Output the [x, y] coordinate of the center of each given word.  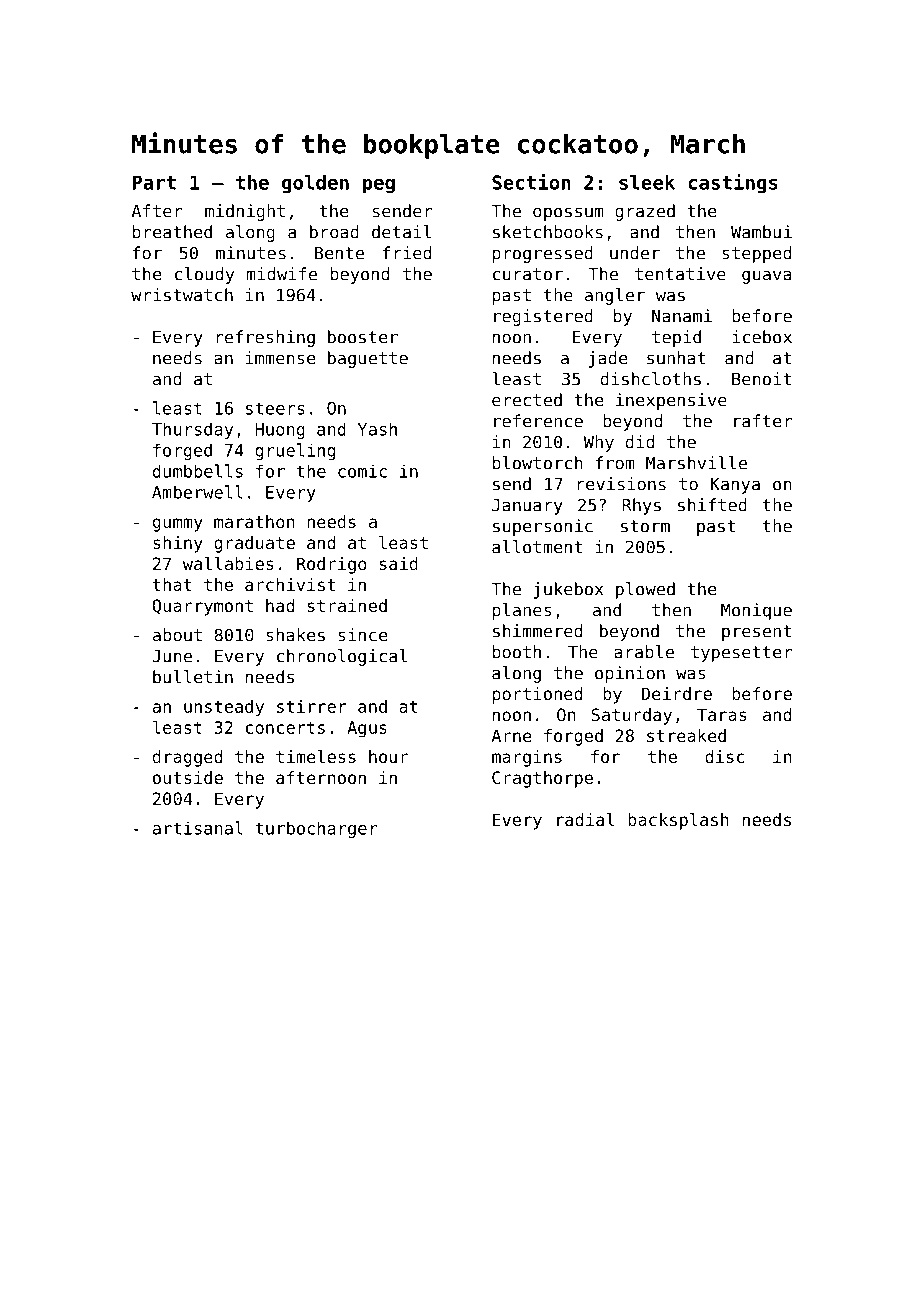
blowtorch [538, 463]
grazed [645, 212]
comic [362, 471]
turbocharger [316, 829]
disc [724, 756]
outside [188, 777]
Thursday [192, 430]
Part [154, 182]
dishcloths [651, 379]
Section [531, 182]
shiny [178, 544]
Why [599, 443]
